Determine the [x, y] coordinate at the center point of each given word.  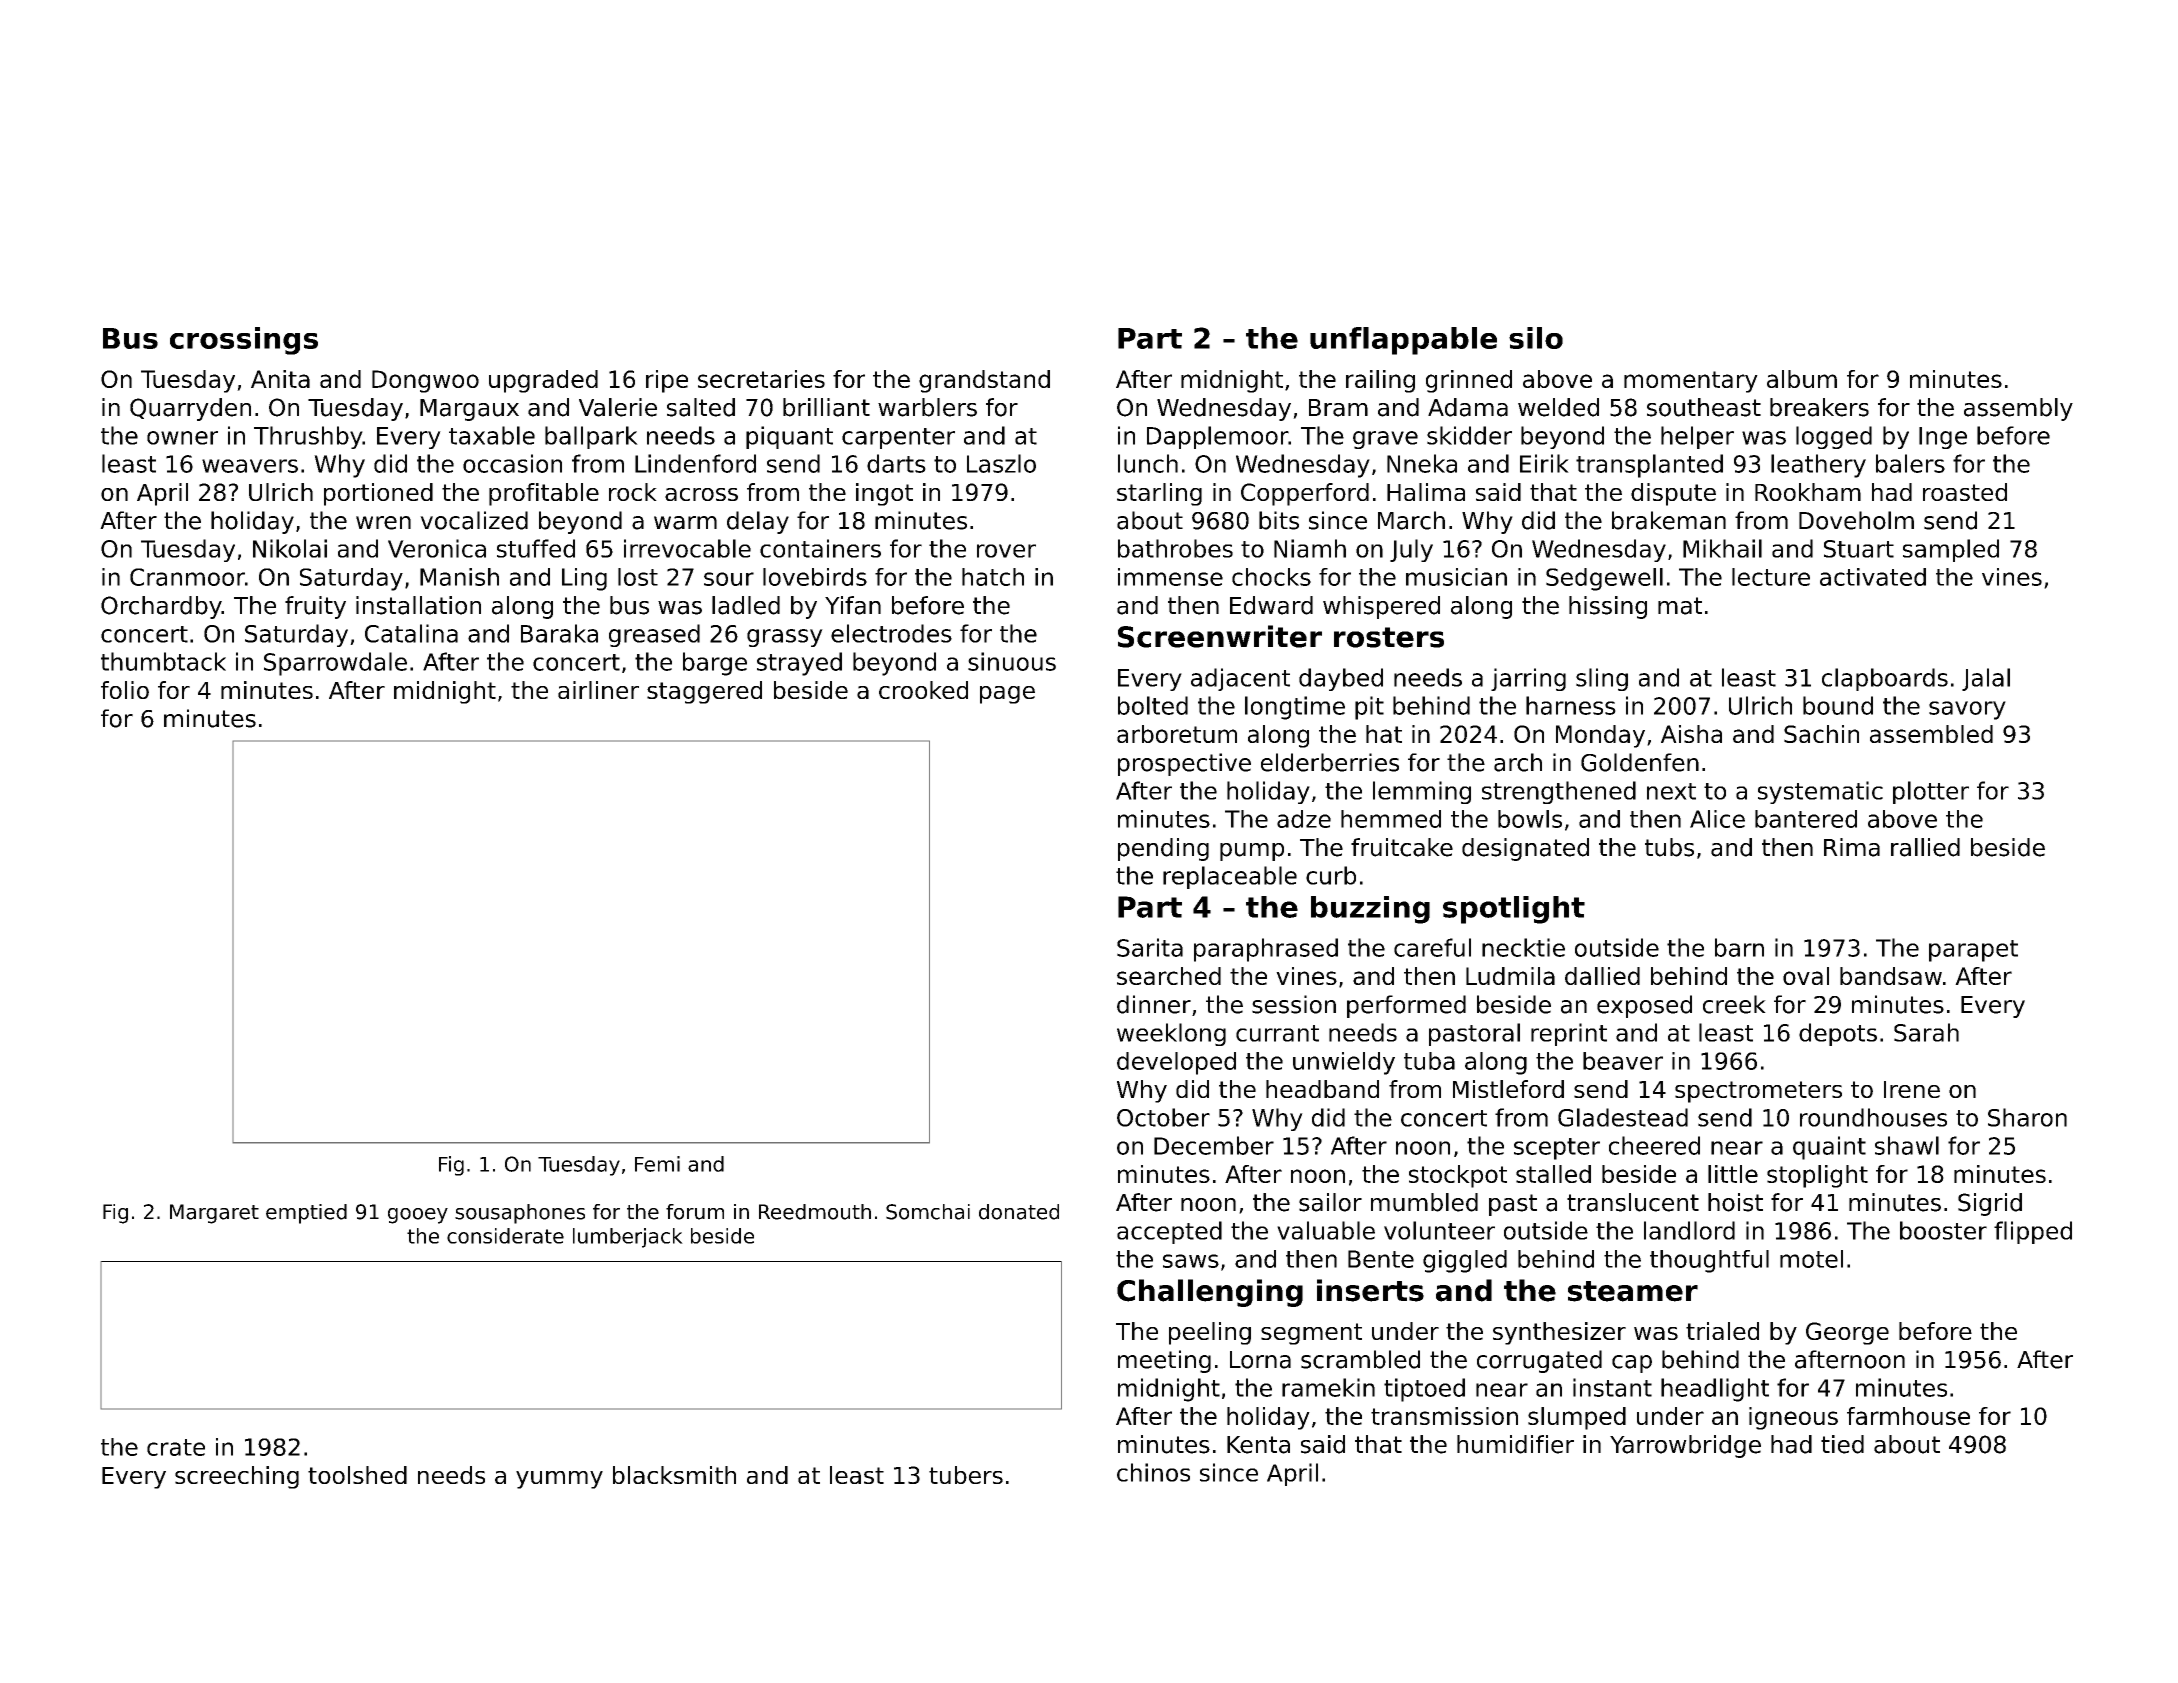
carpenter [898, 438]
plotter [1931, 792]
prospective [1184, 764]
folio [125, 690]
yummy [559, 1480]
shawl [1907, 1145]
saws [1191, 1261]
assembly [2018, 409]
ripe [667, 381]
